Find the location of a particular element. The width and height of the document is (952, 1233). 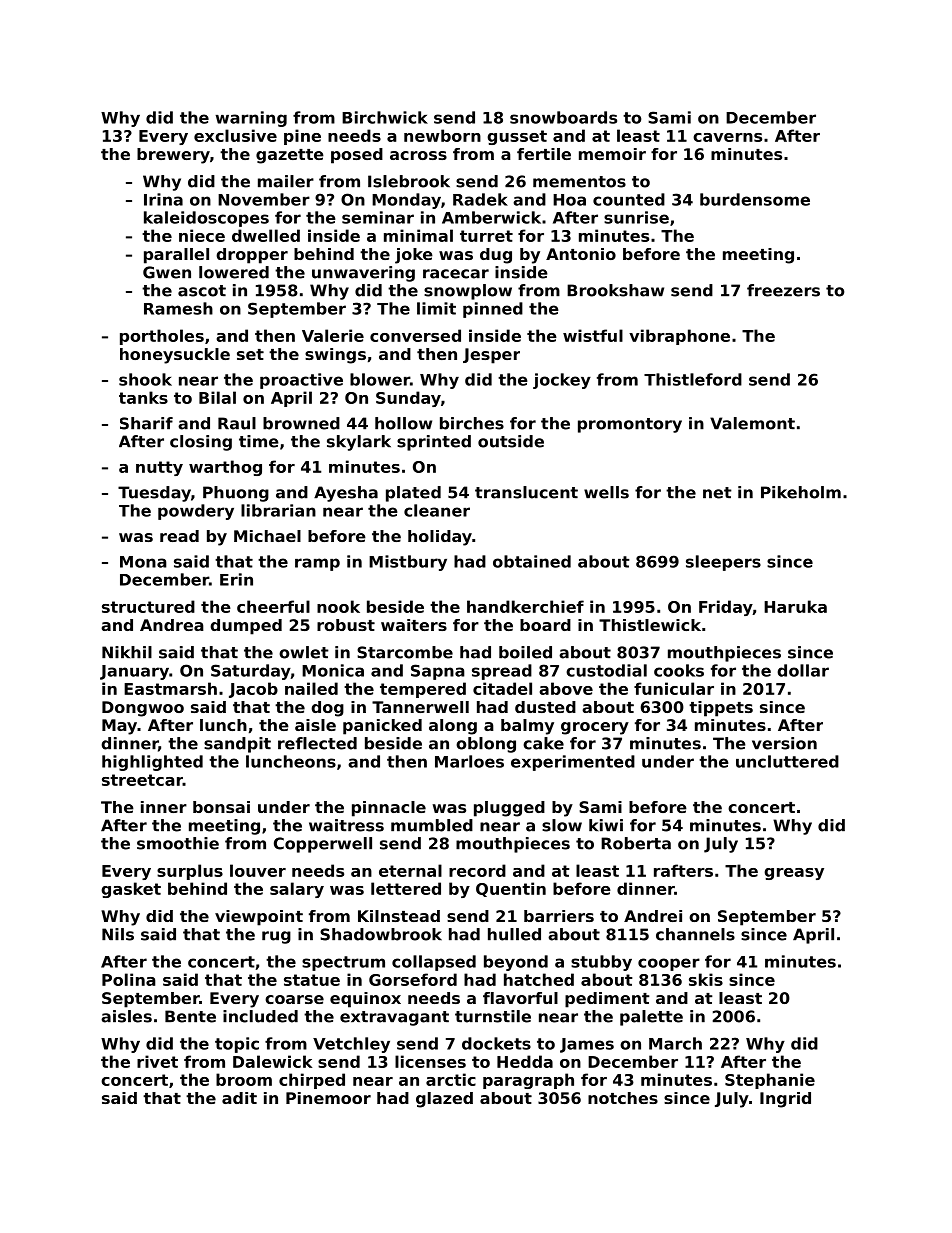

viewpoint is located at coordinates (259, 918).
